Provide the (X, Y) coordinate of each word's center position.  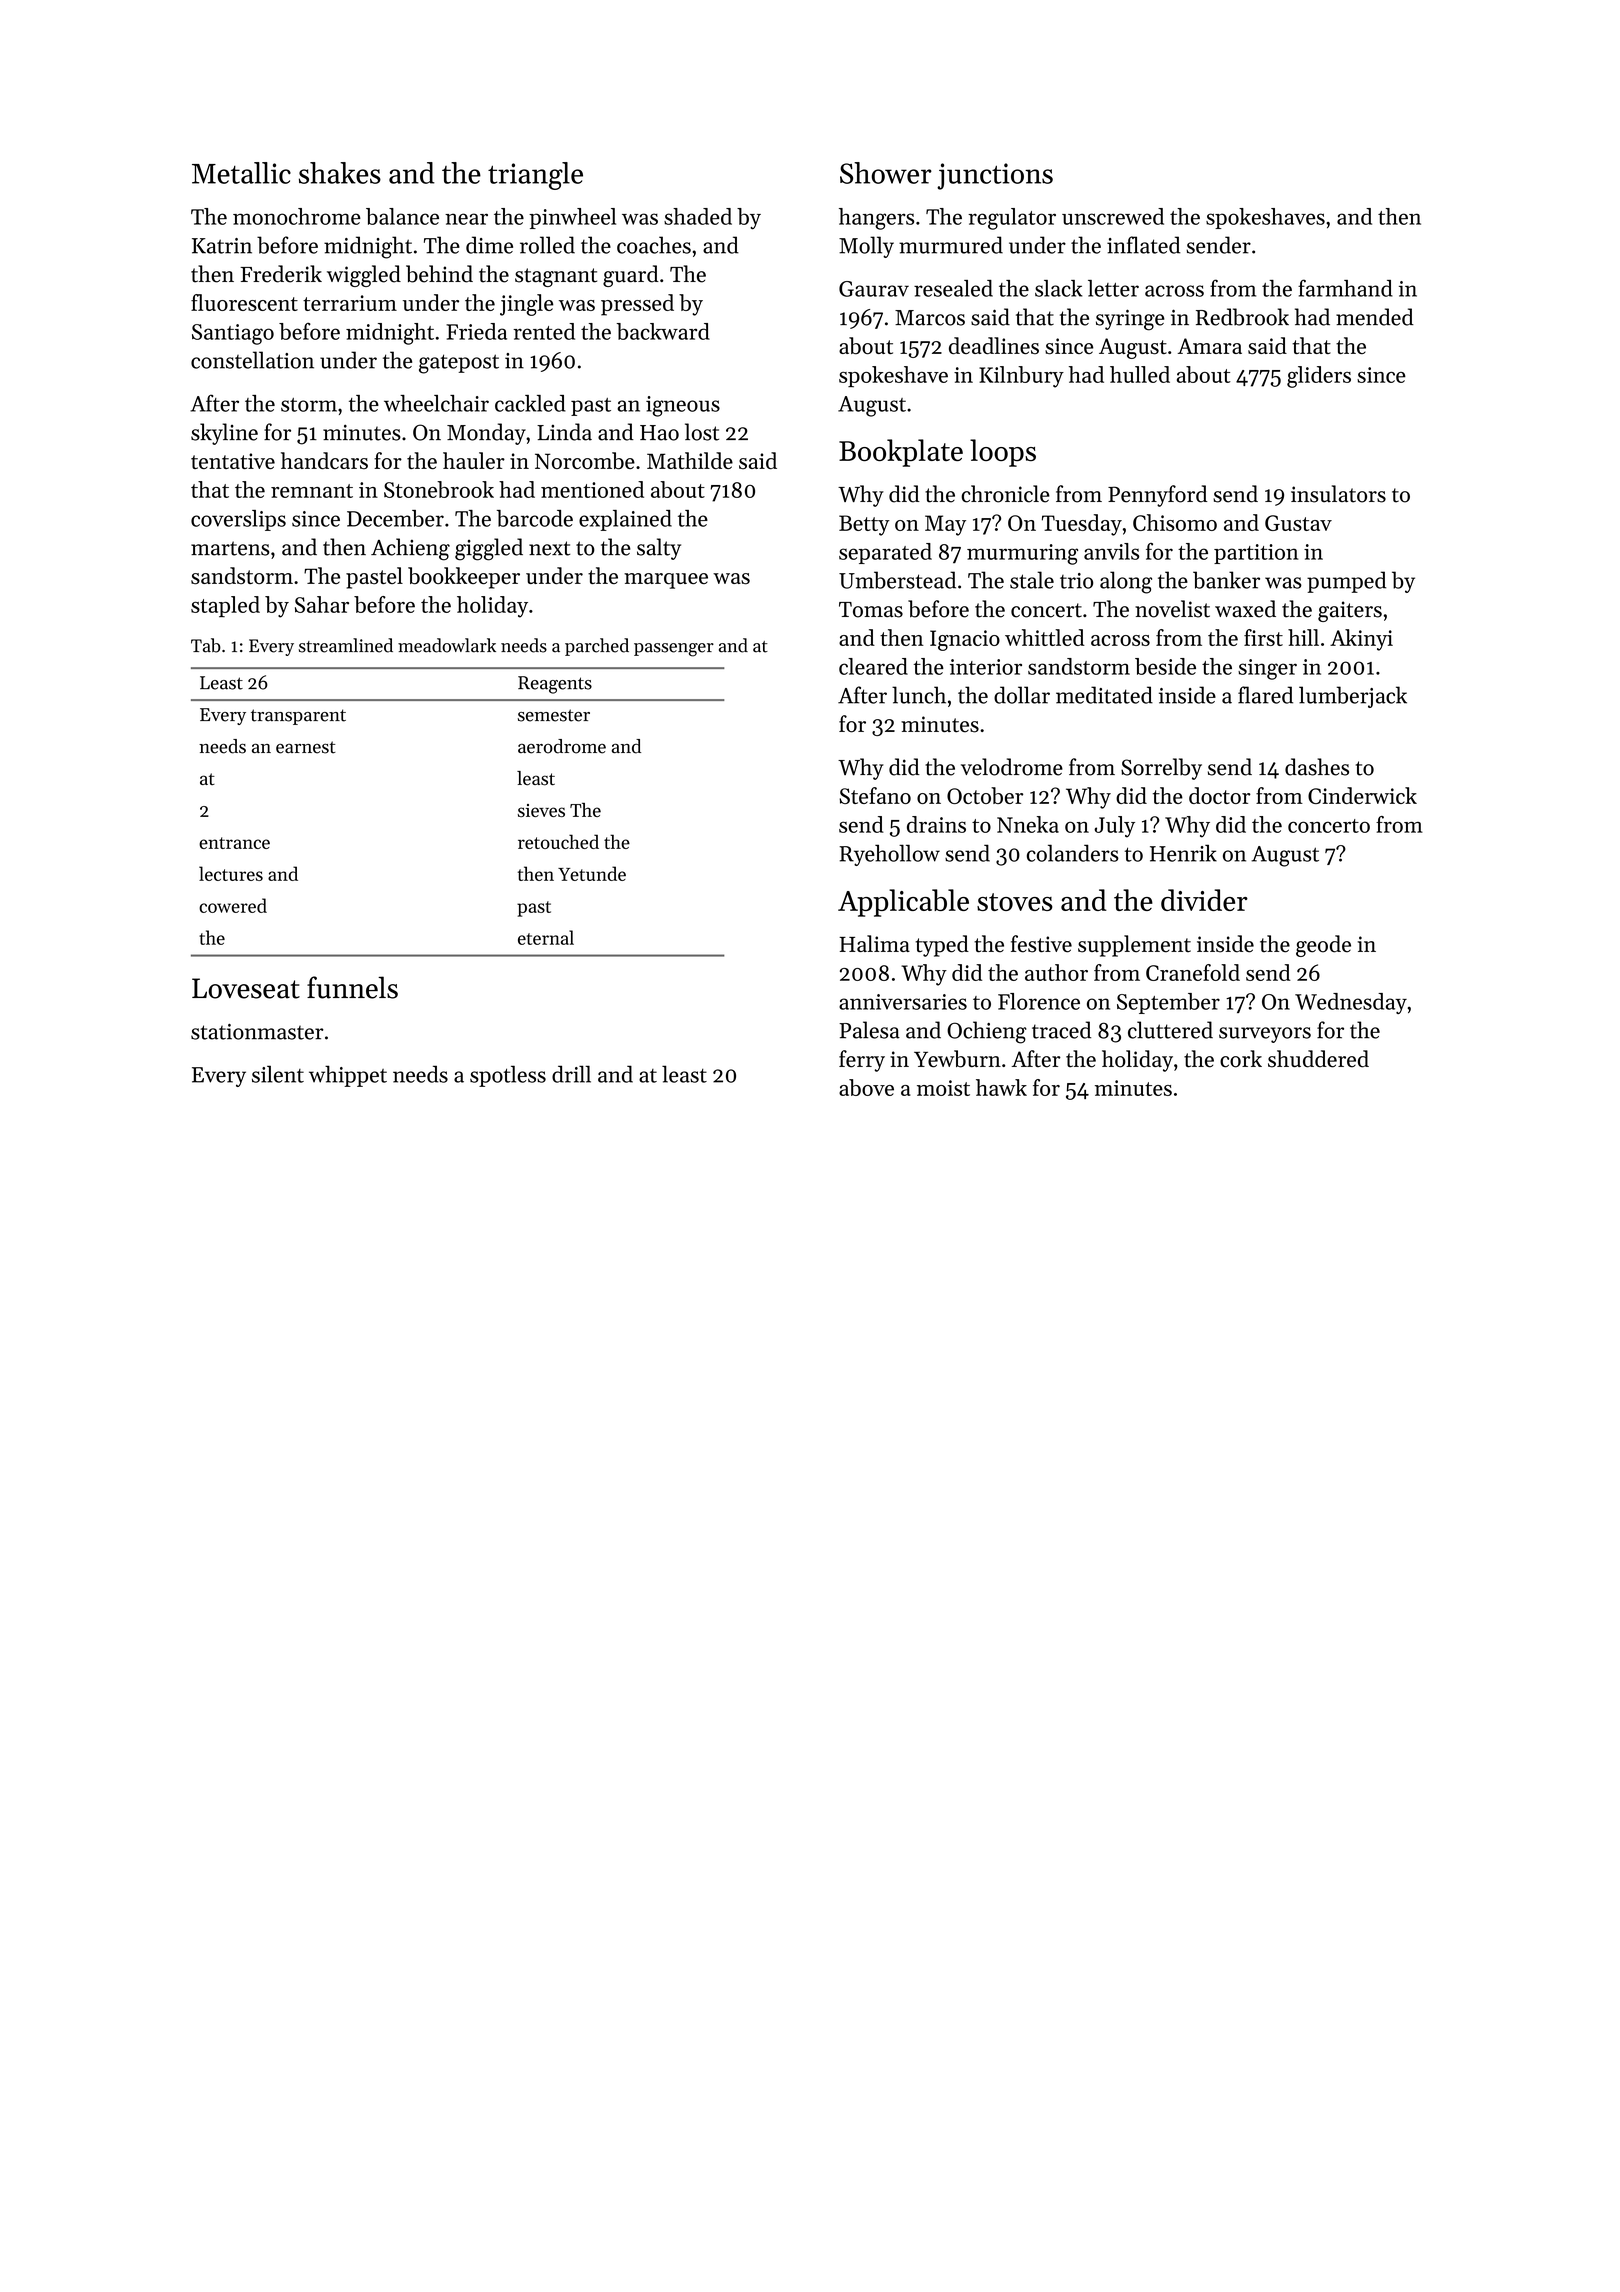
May (945, 525)
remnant (312, 491)
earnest (306, 747)
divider (1204, 900)
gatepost (459, 364)
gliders (1319, 377)
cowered (233, 905)
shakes (340, 173)
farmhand (1345, 288)
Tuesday (1082, 525)
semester (554, 715)
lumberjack (1353, 697)
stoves (1015, 902)
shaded (698, 216)
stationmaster (257, 1032)
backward (663, 331)
